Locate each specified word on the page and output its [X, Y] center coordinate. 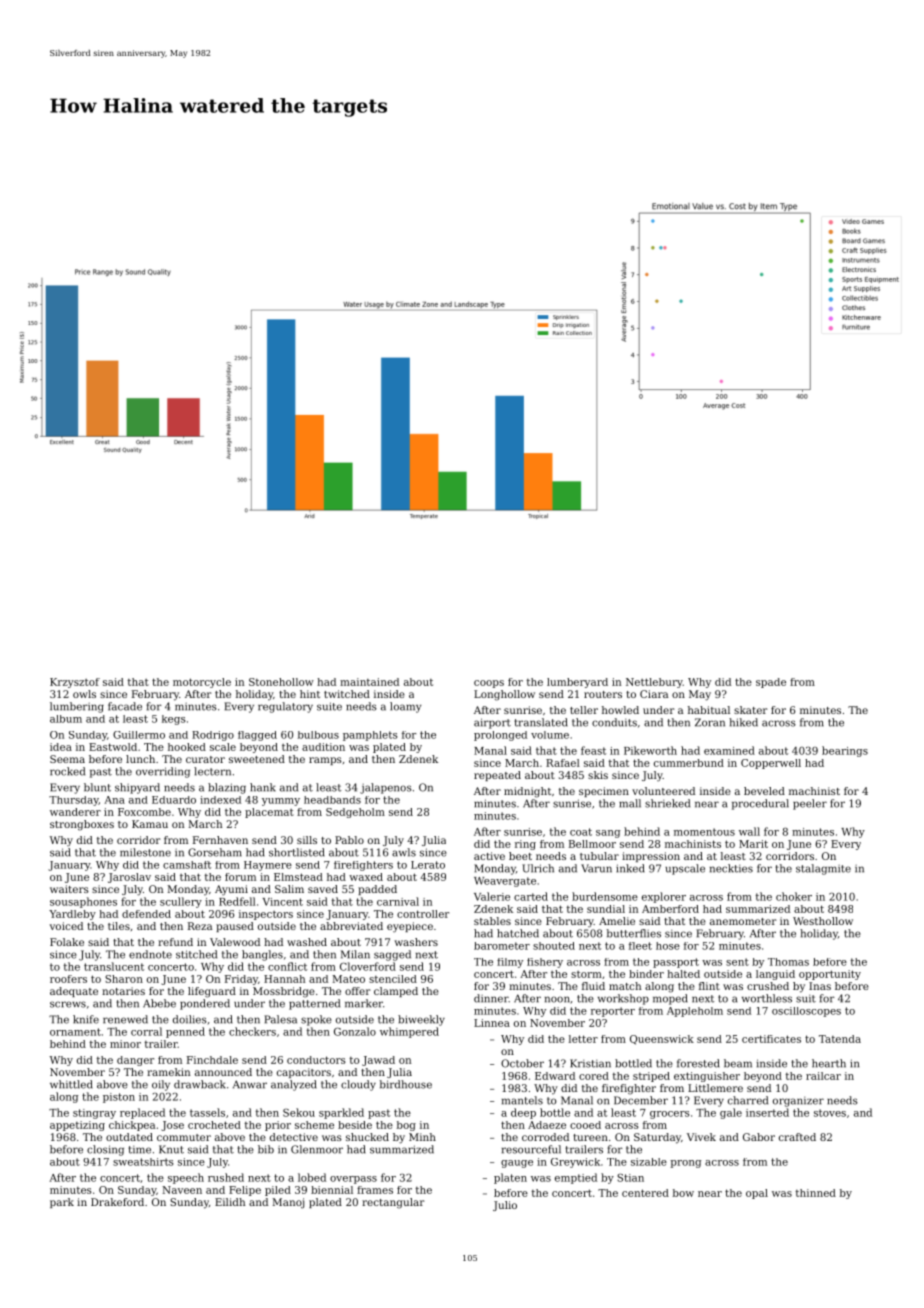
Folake [67, 942]
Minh [422, 1137]
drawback [200, 1084]
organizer [798, 1102]
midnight [527, 792]
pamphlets [370, 736]
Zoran [710, 722]
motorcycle [202, 683]
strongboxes [82, 825]
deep [523, 1113]
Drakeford [117, 1202]
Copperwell [771, 764]
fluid [593, 986]
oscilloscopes [806, 1012]
